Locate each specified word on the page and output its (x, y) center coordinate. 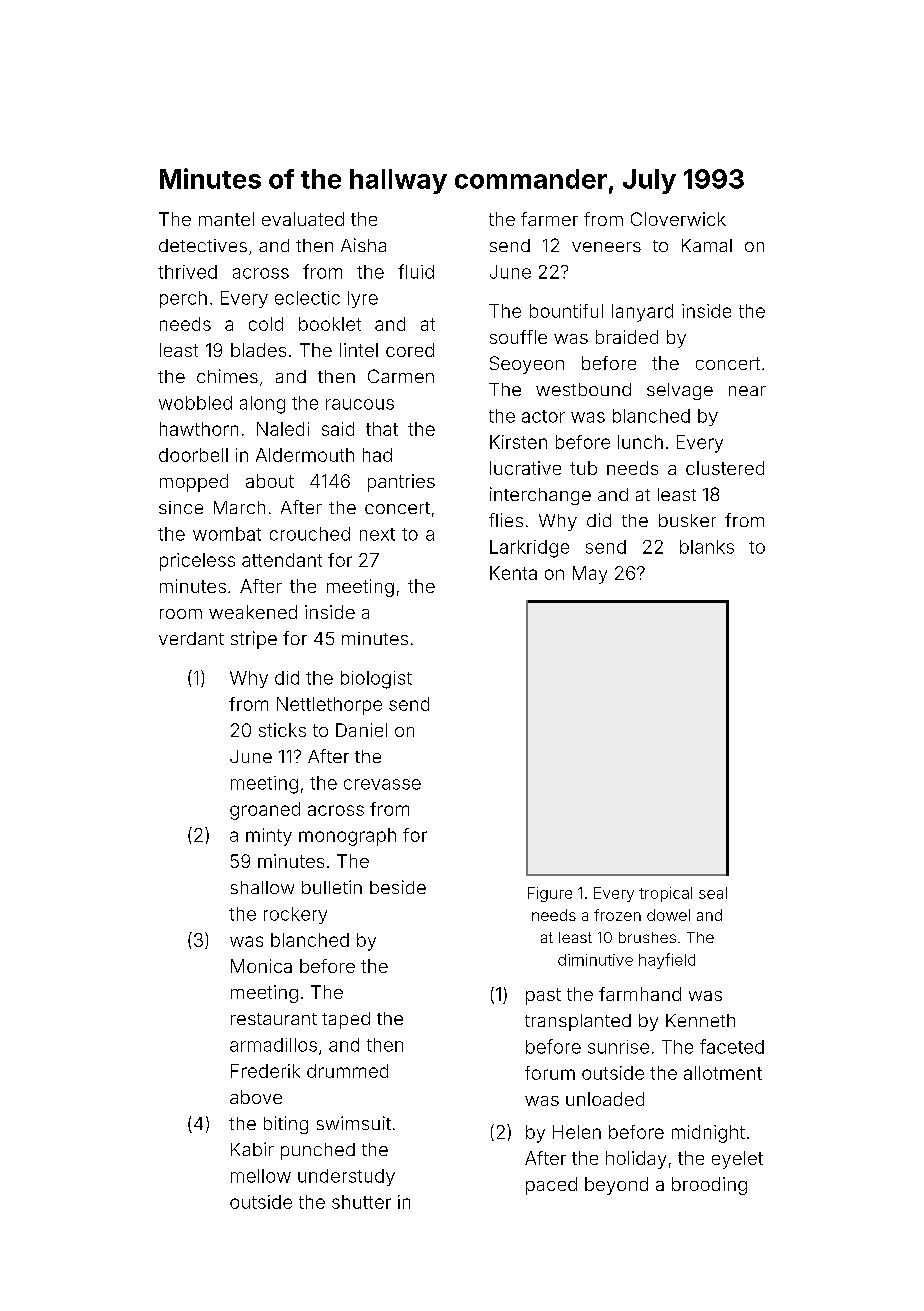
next (377, 534)
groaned (265, 811)
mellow (261, 1176)
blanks (707, 547)
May (590, 575)
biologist (376, 680)
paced (551, 1186)
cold (266, 324)
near (747, 391)
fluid (416, 271)
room (181, 614)
